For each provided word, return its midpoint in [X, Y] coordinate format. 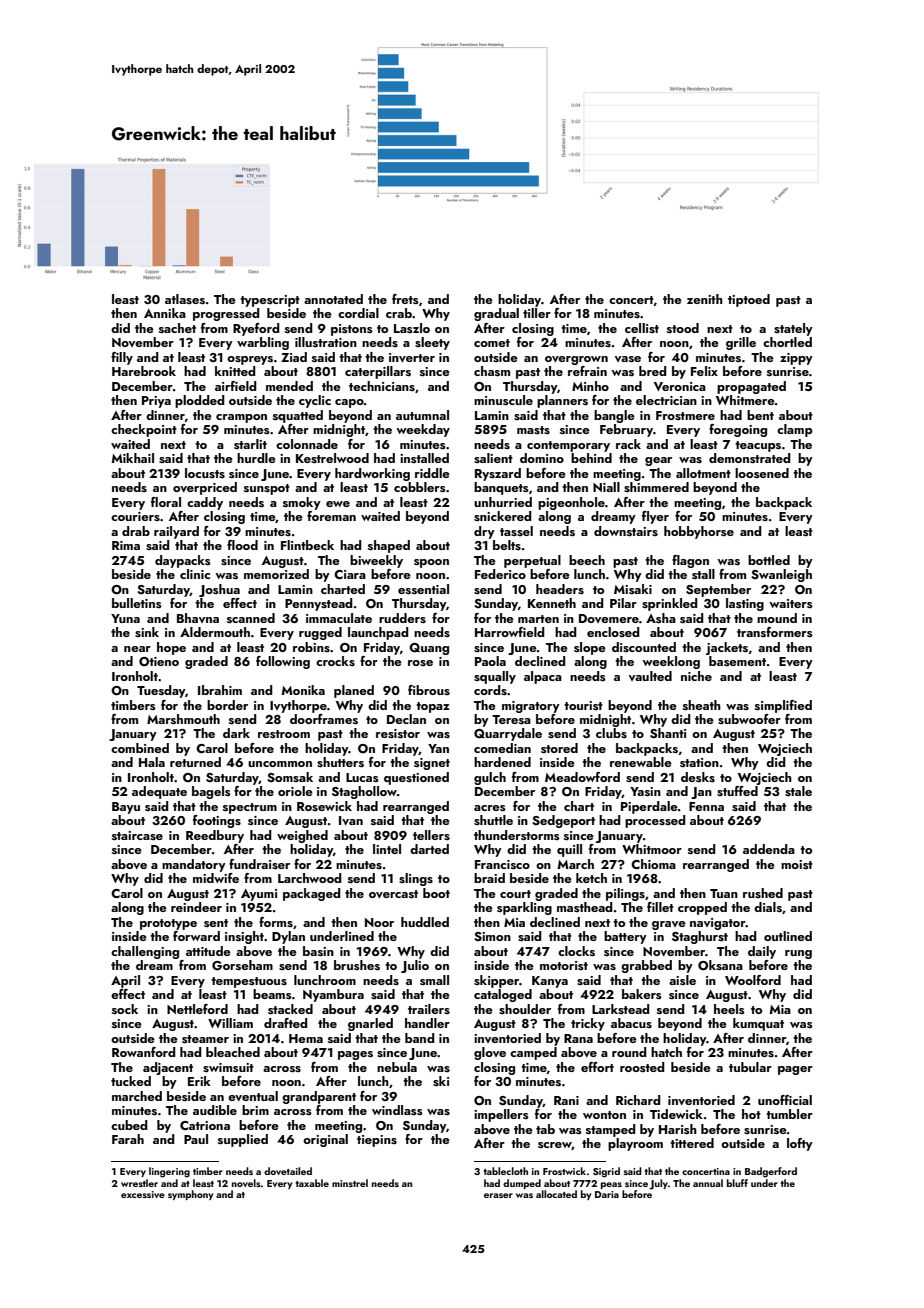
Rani [566, 1100]
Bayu [126, 808]
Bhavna [198, 618]
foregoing [738, 430]
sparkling [524, 908]
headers [560, 589]
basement [737, 661]
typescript [270, 301]
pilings [625, 894]
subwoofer [749, 719]
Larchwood [310, 878]
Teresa [511, 719]
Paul [196, 1139]
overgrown [576, 360]
